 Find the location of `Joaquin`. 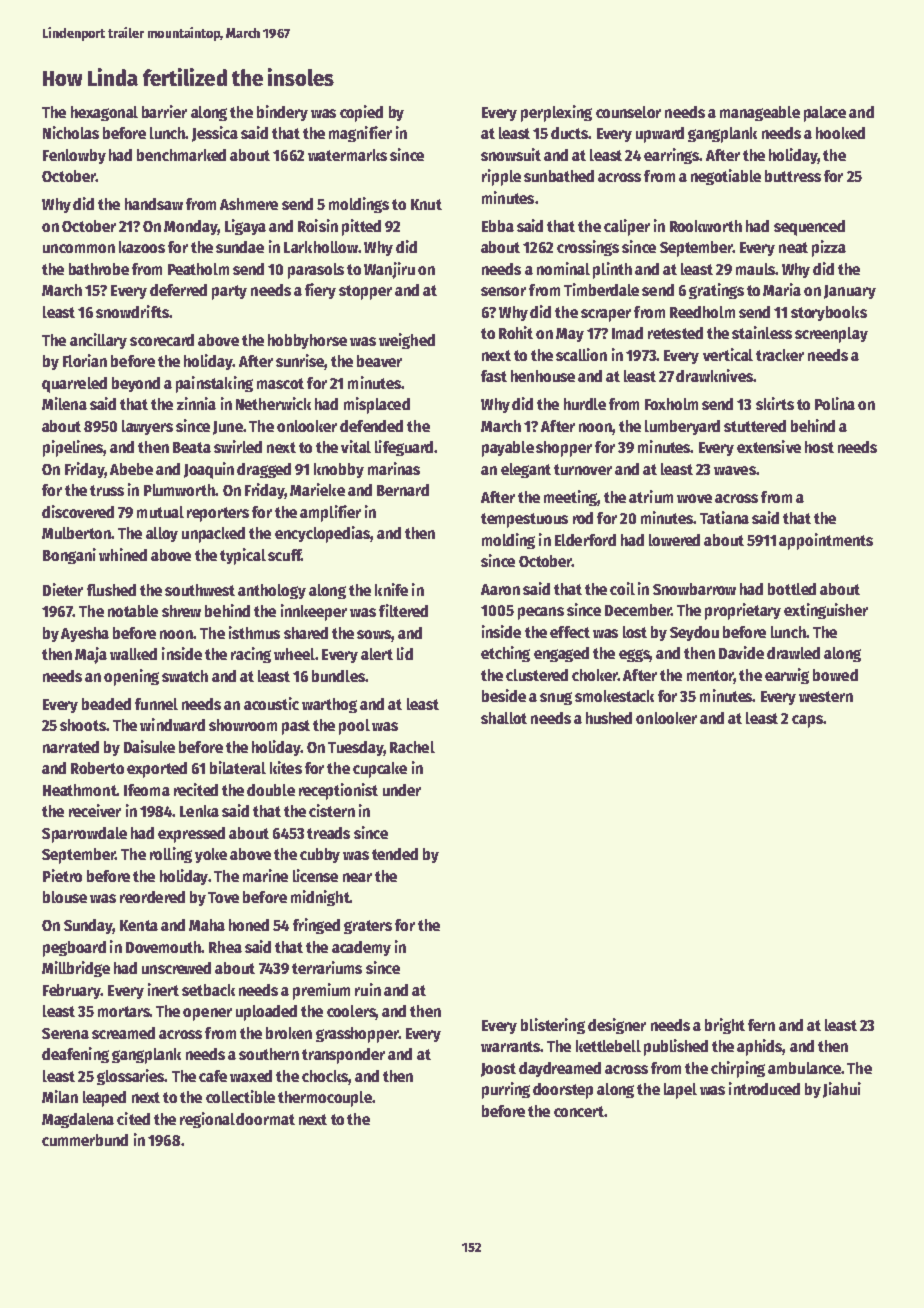

Joaquin is located at coordinates (209, 470).
